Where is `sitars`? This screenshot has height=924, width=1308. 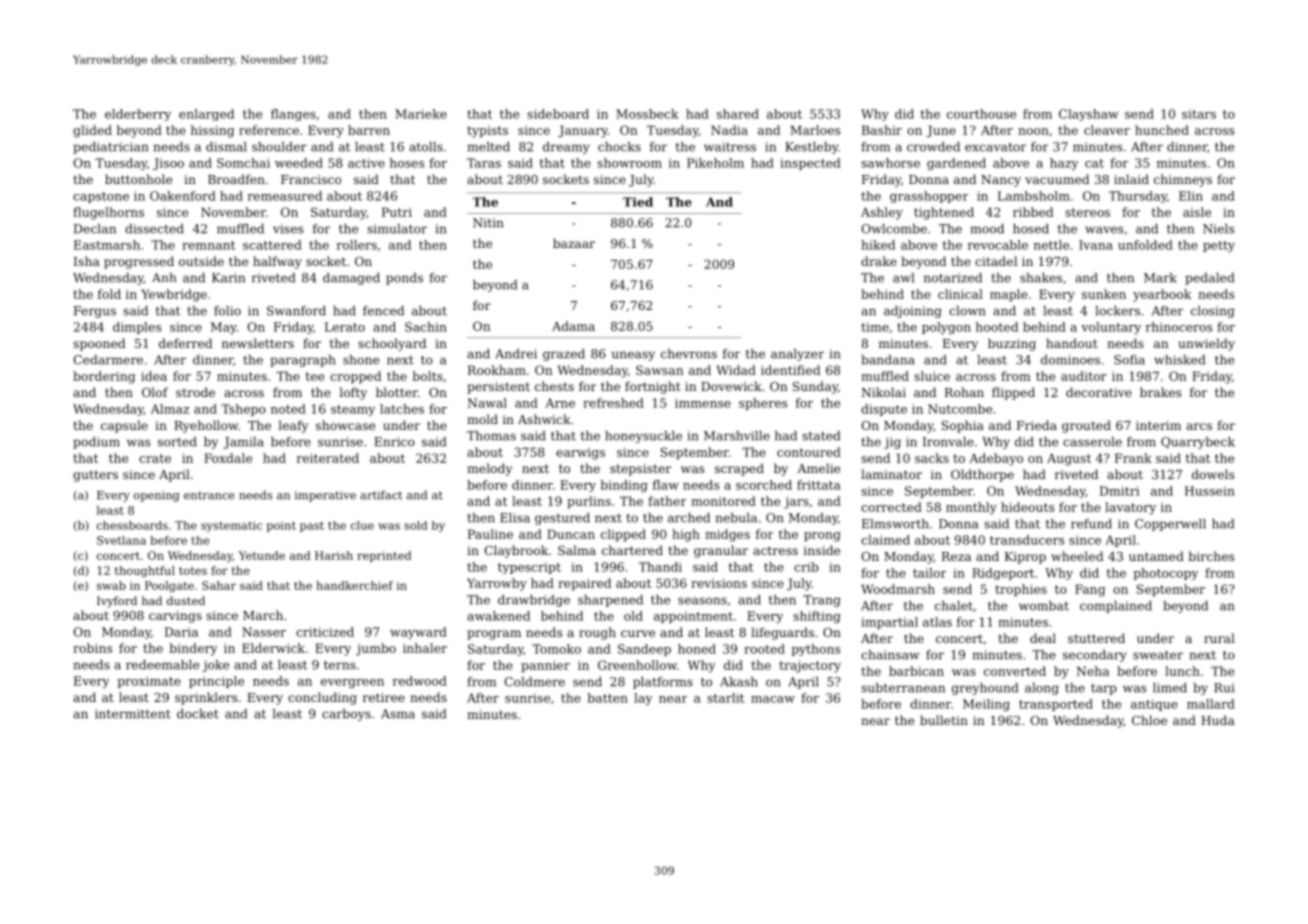
sitars is located at coordinates (1199, 114).
